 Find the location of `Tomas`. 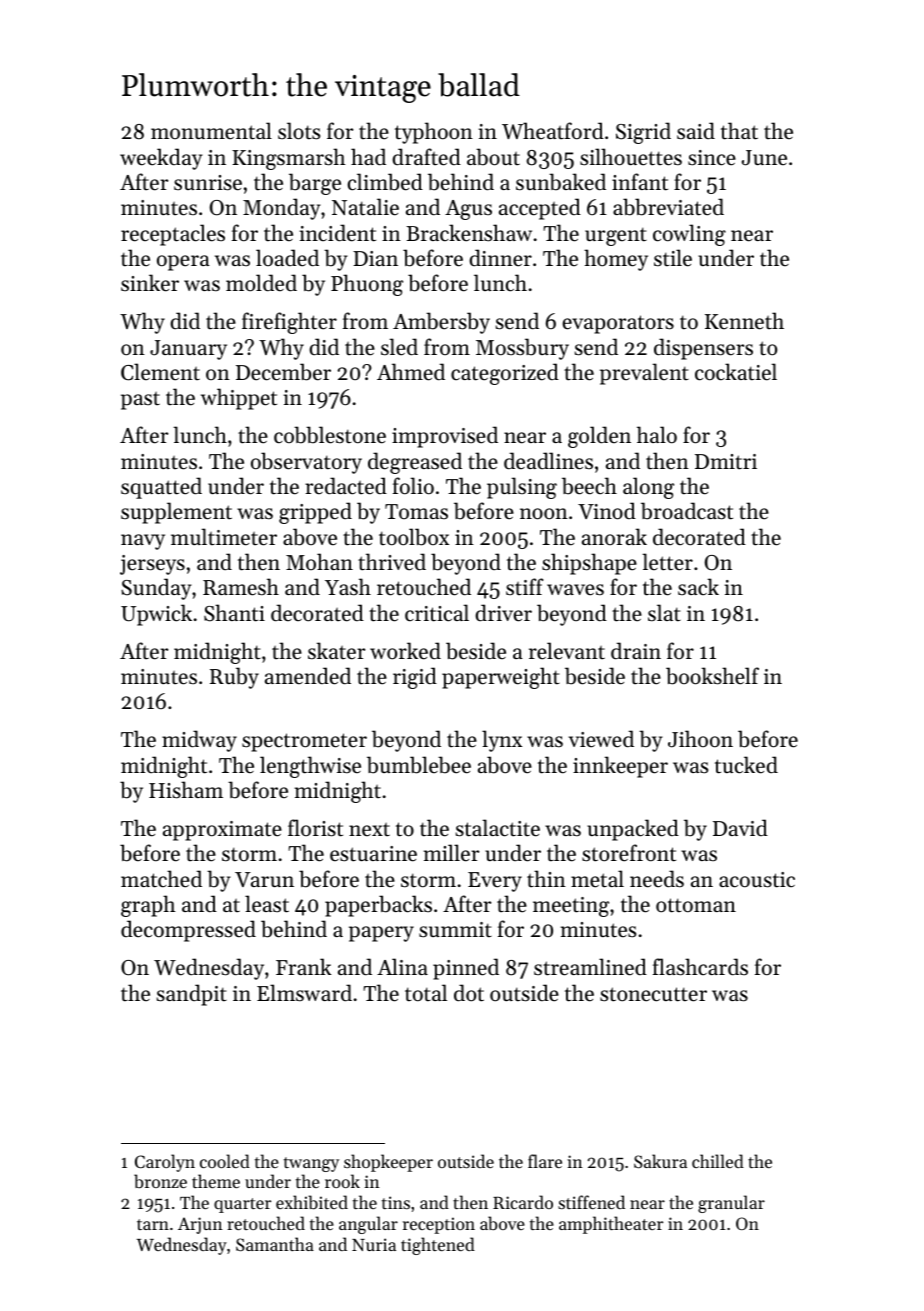

Tomas is located at coordinates (416, 511).
